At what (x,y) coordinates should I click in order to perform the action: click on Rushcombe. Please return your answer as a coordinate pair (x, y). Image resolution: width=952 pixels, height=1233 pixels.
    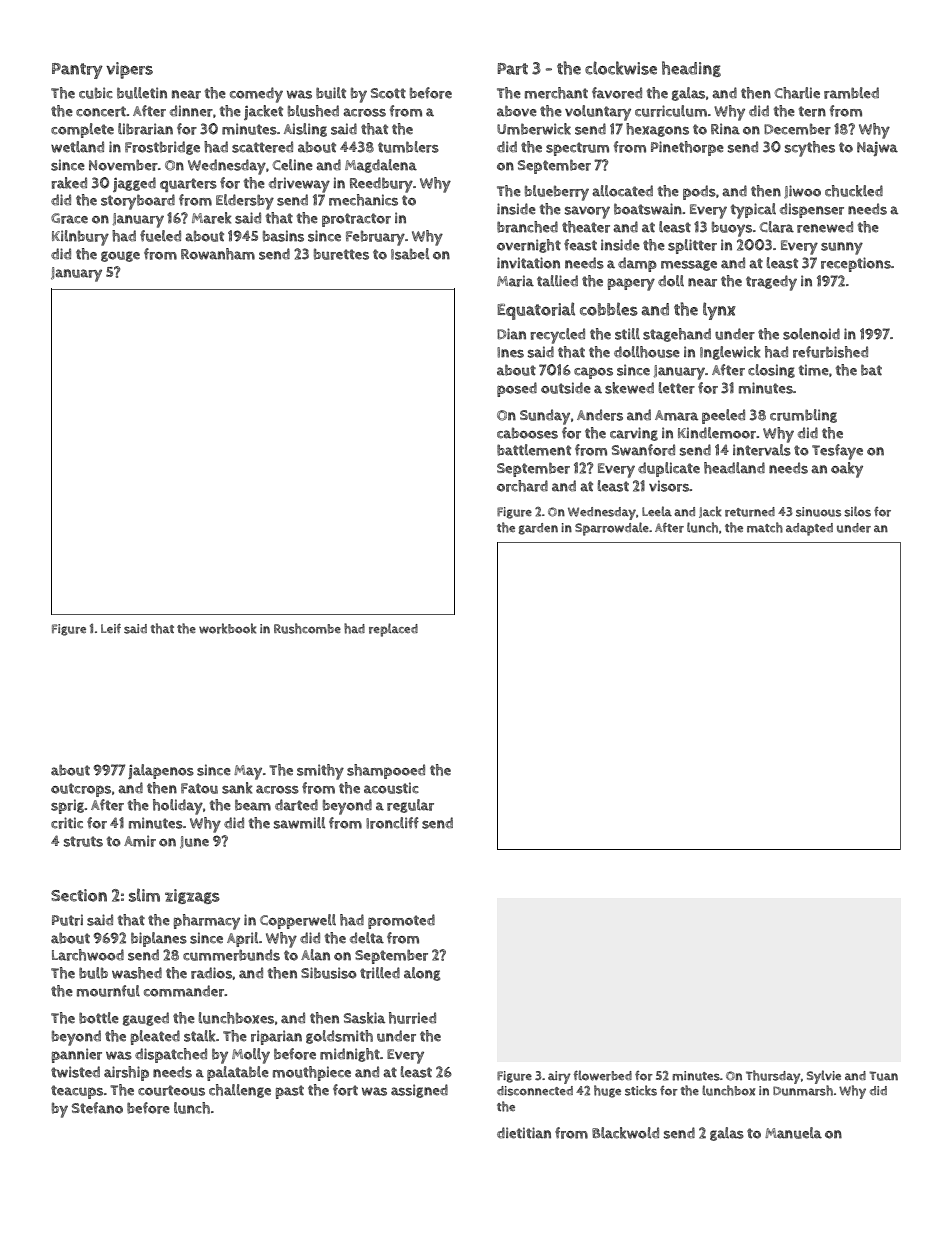
    Looking at the image, I should click on (307, 628).
